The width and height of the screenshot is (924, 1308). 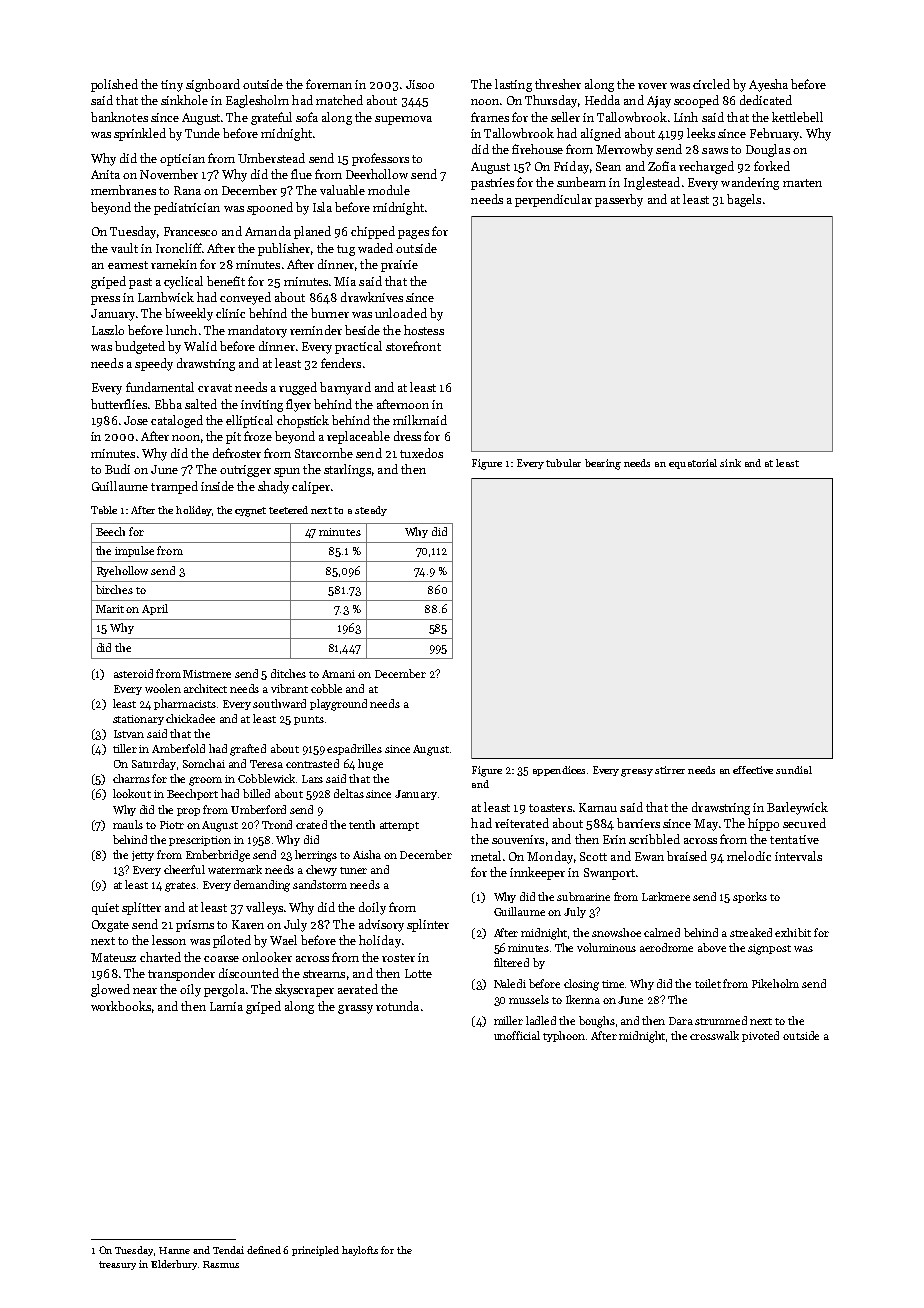 I want to click on thresher, so click(x=558, y=84).
